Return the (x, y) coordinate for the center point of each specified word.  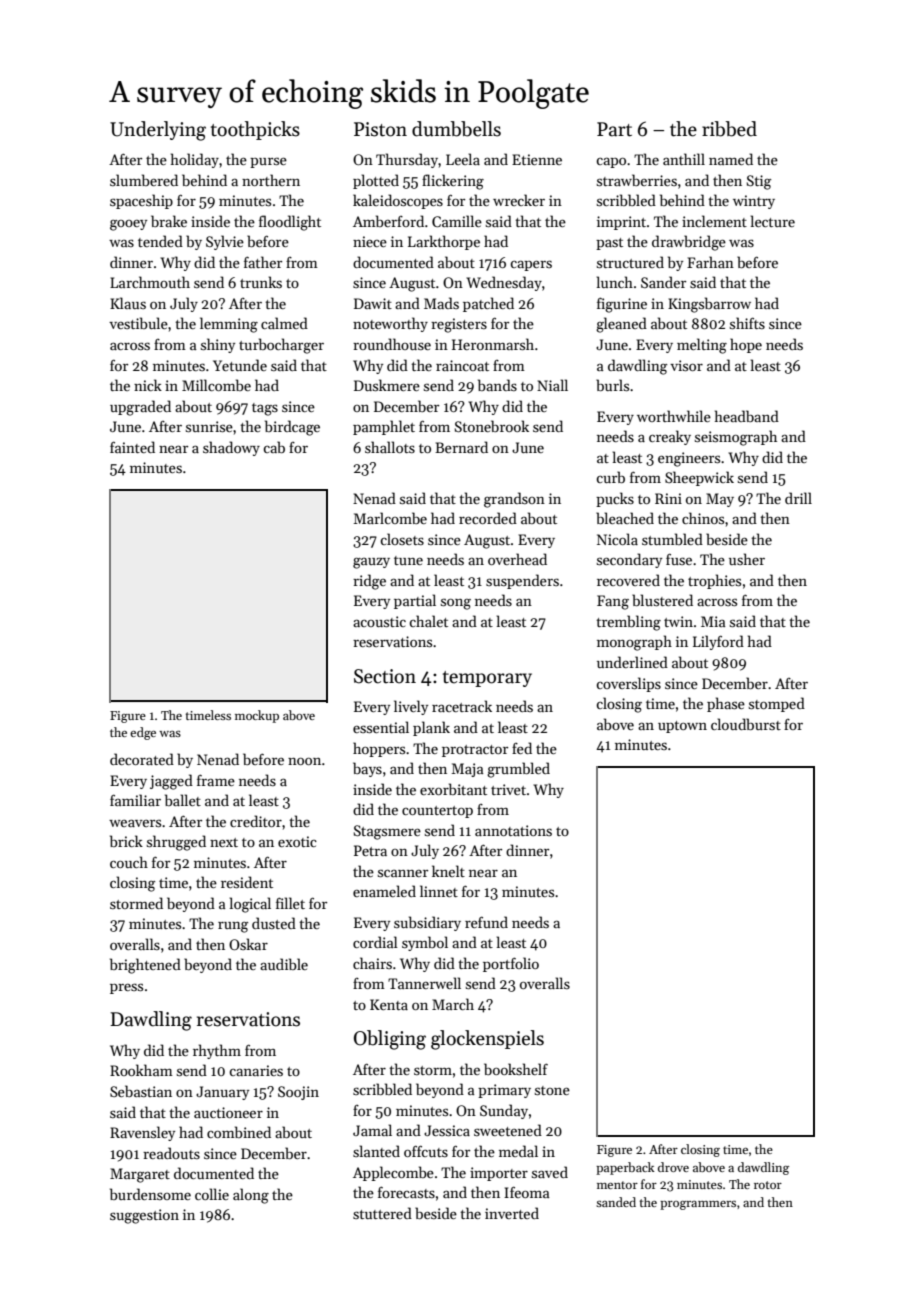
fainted (132, 447)
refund (486, 922)
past (609, 244)
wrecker (519, 200)
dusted (274, 923)
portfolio (511, 964)
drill (798, 498)
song (456, 604)
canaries (256, 1070)
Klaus (128, 303)
